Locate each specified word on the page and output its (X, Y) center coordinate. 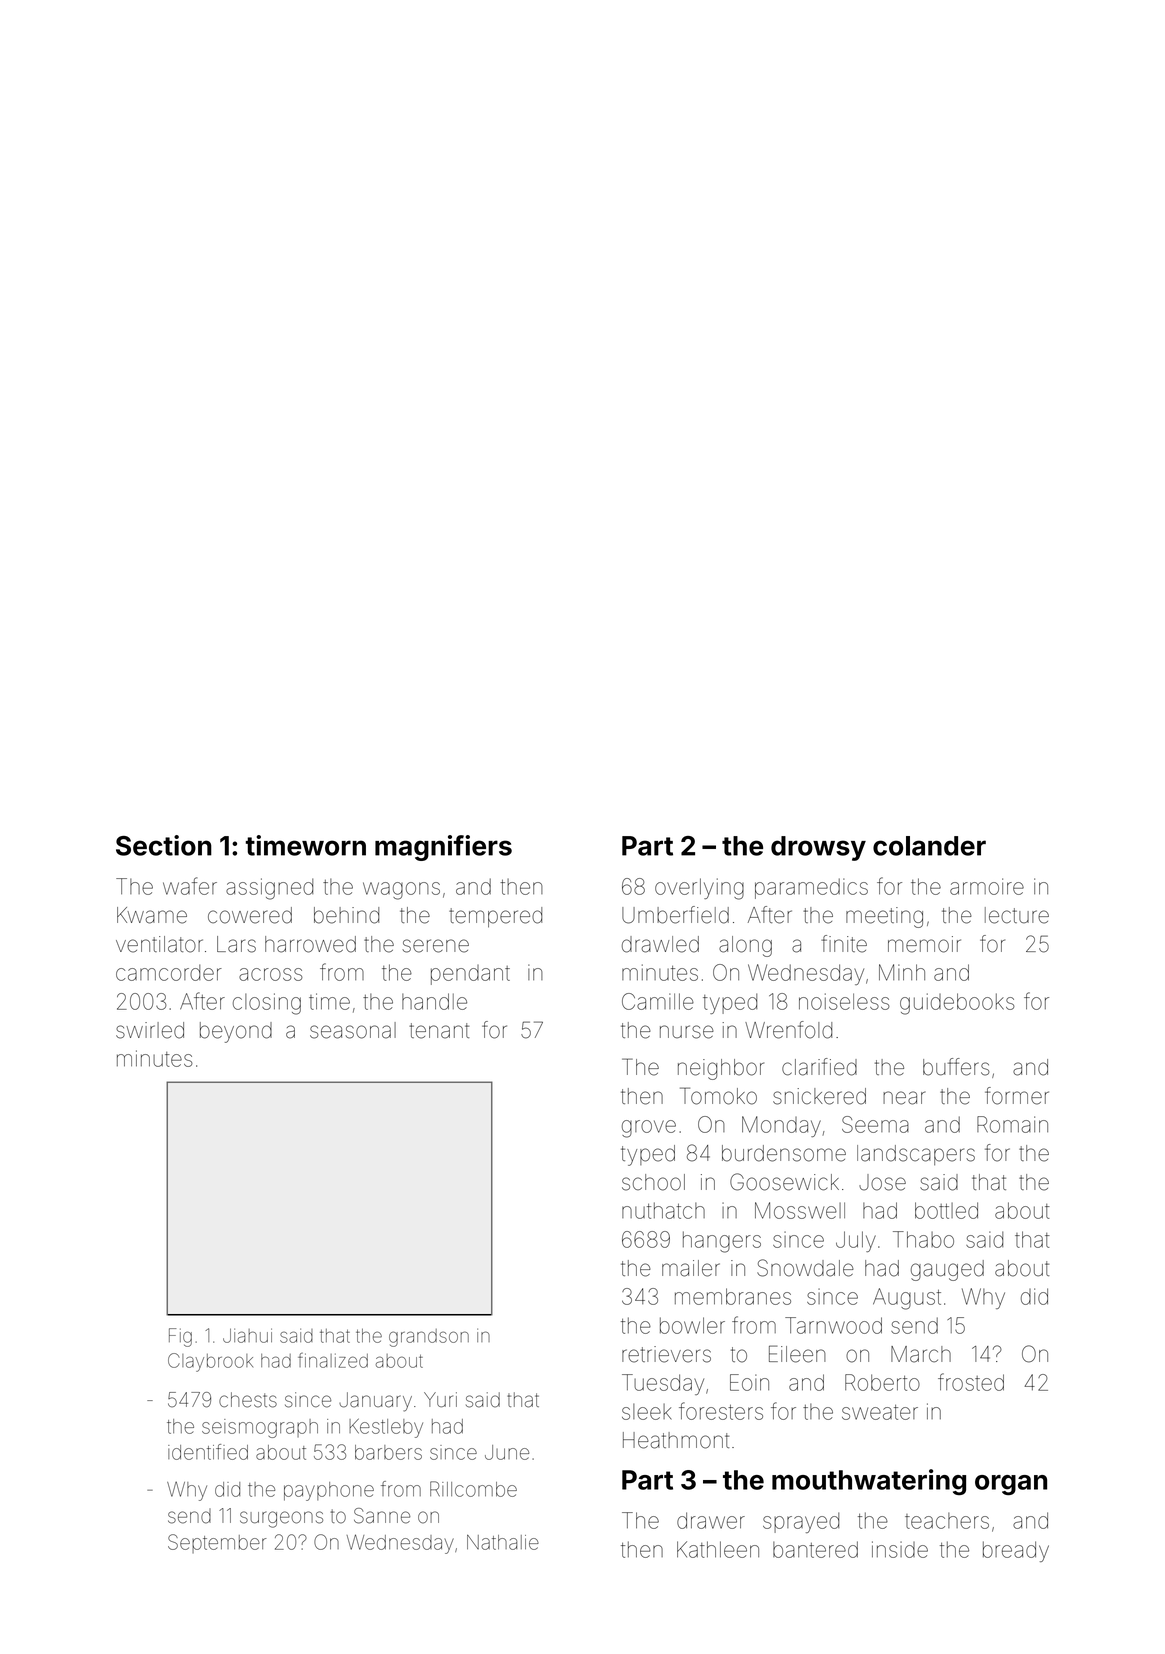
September (217, 1543)
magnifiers (443, 848)
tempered (495, 917)
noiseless (844, 1001)
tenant (439, 1031)
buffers (956, 1067)
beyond (236, 1032)
